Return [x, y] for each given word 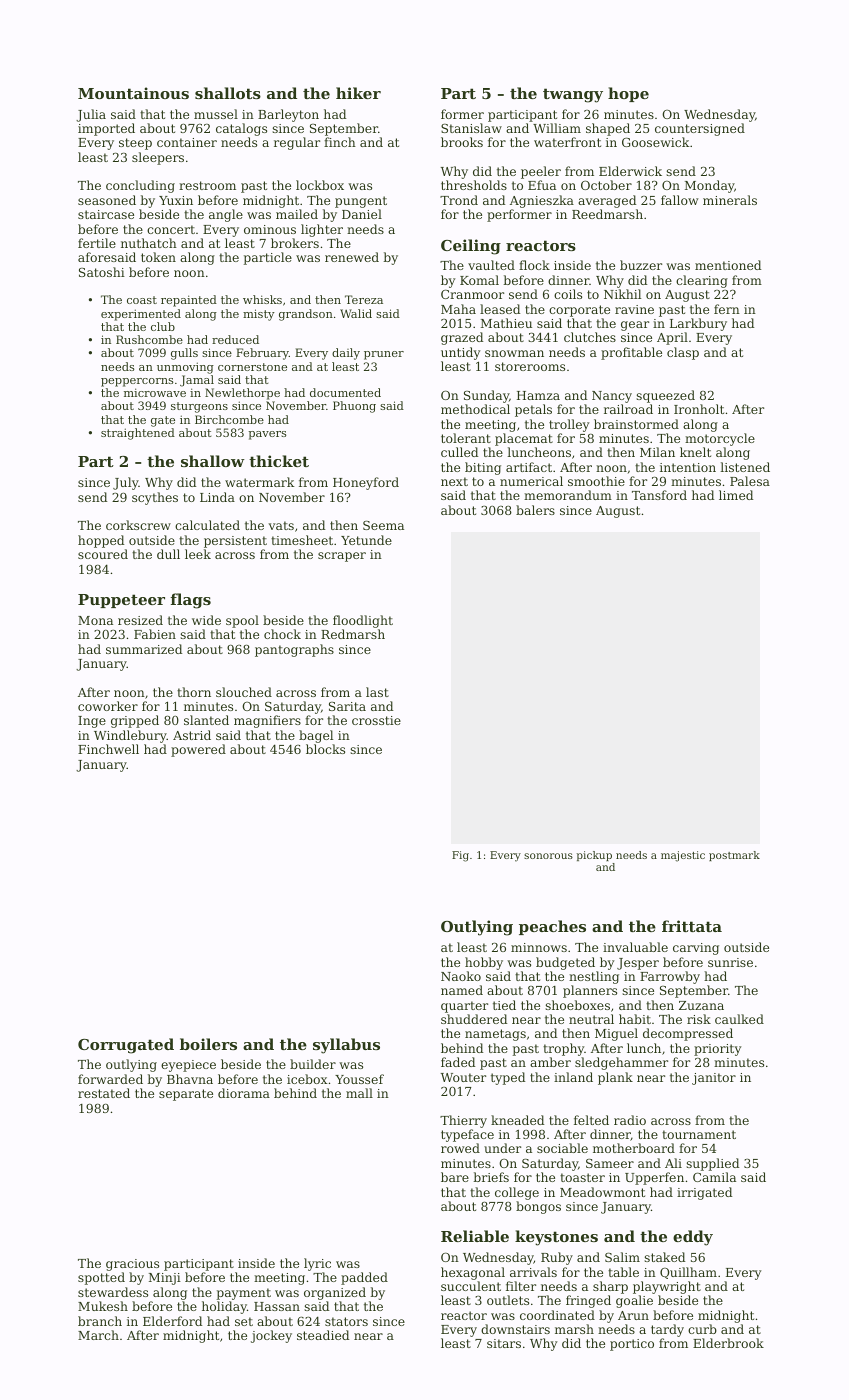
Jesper [638, 964]
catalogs [241, 129]
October [606, 185]
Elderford [172, 1321]
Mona [95, 620]
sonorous [548, 856]
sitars [504, 1343]
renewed [352, 257]
